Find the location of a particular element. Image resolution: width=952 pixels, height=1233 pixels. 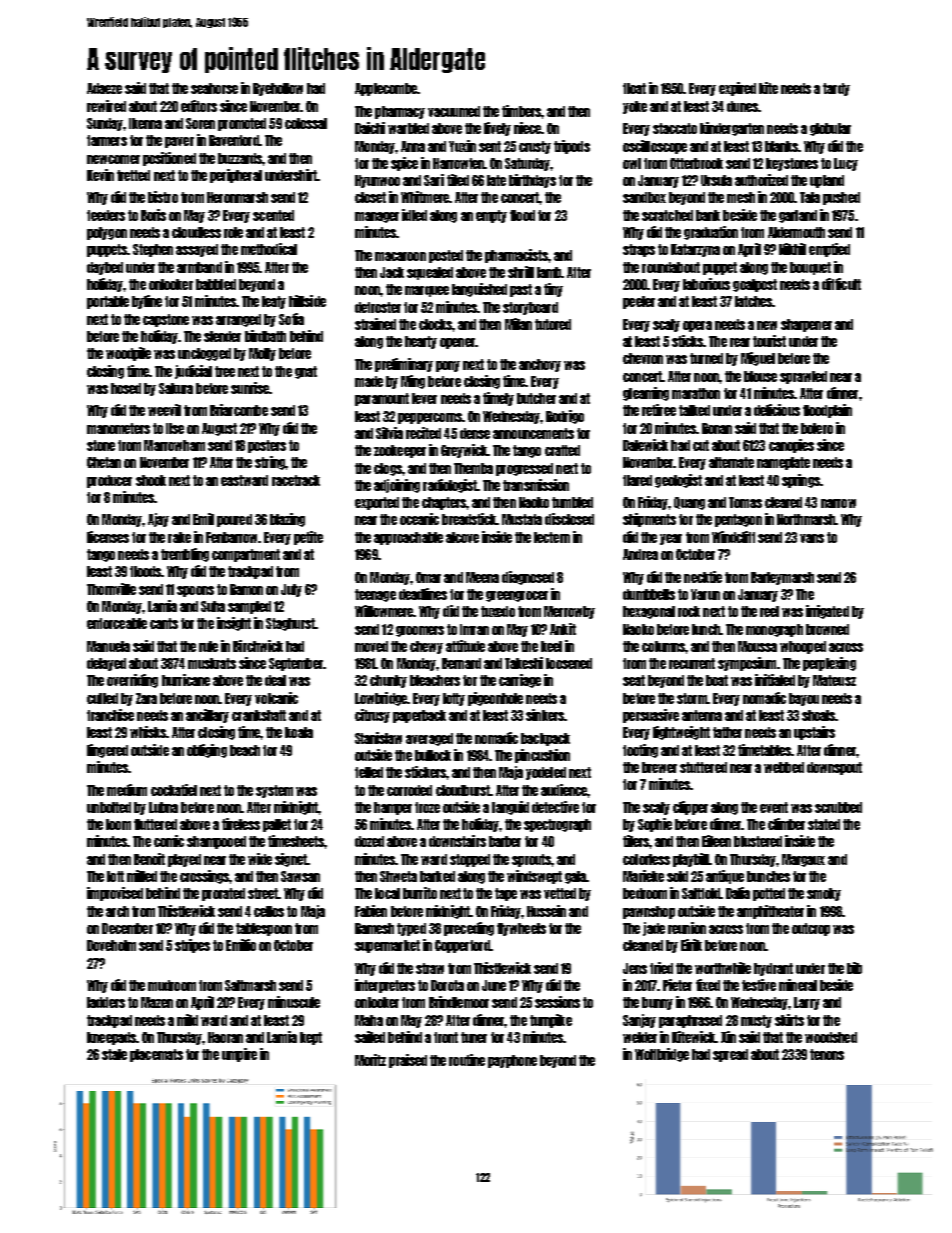

tiny is located at coordinates (553, 290).
